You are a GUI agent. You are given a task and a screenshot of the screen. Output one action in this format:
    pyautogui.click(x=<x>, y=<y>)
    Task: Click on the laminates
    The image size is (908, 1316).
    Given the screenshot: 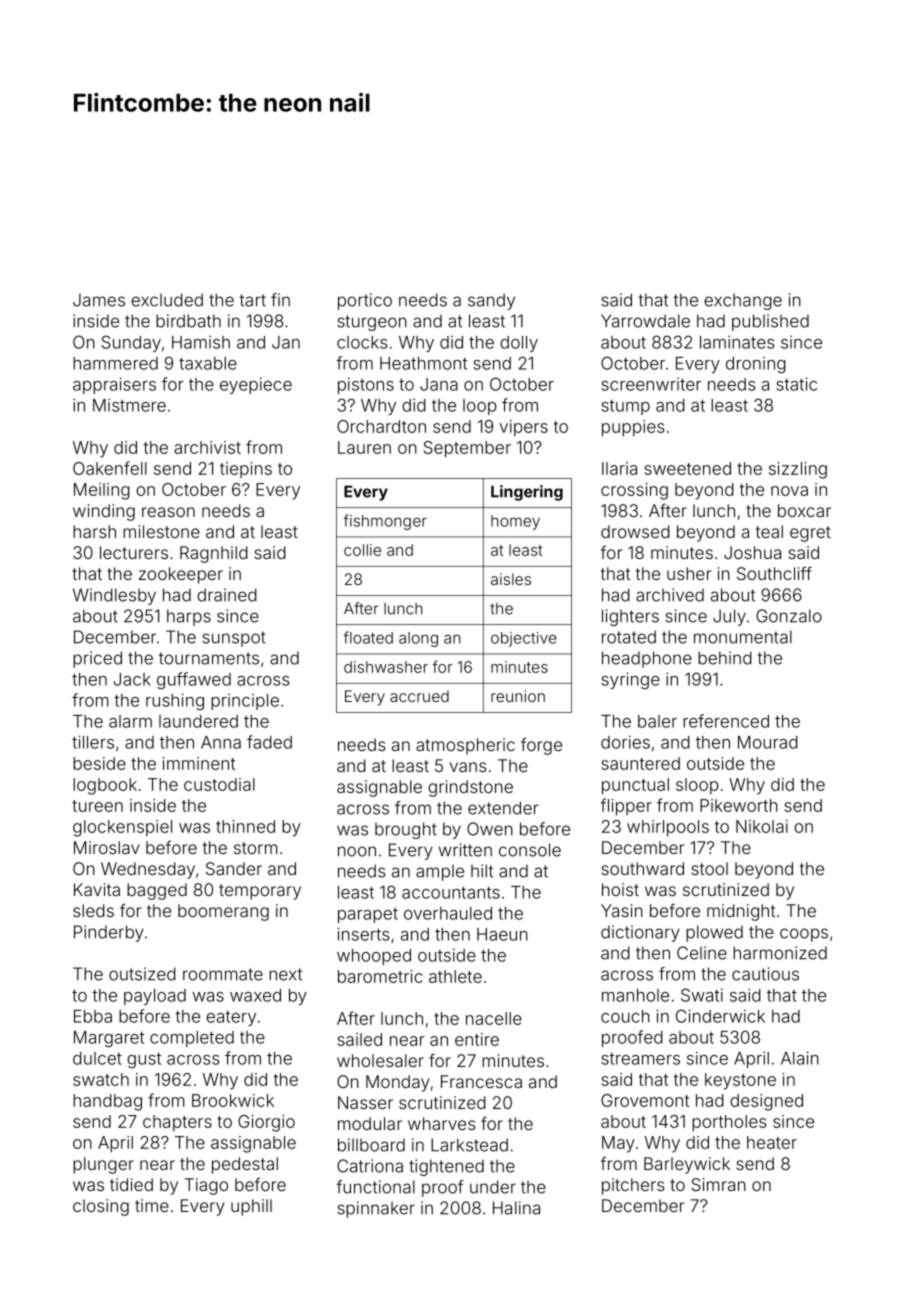 What is the action you would take?
    pyautogui.click(x=737, y=342)
